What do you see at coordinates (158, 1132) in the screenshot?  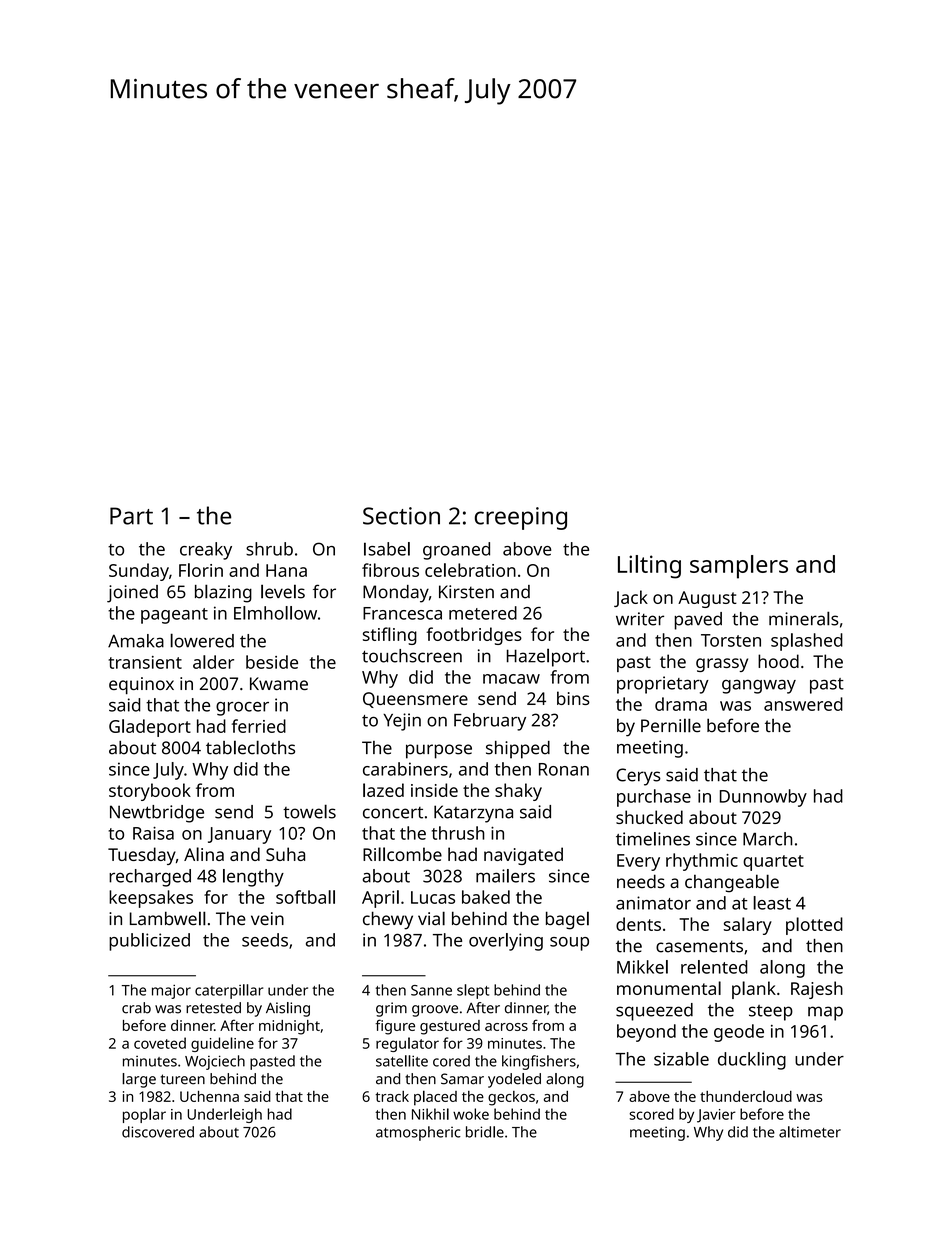 I see `discovered` at bounding box center [158, 1132].
